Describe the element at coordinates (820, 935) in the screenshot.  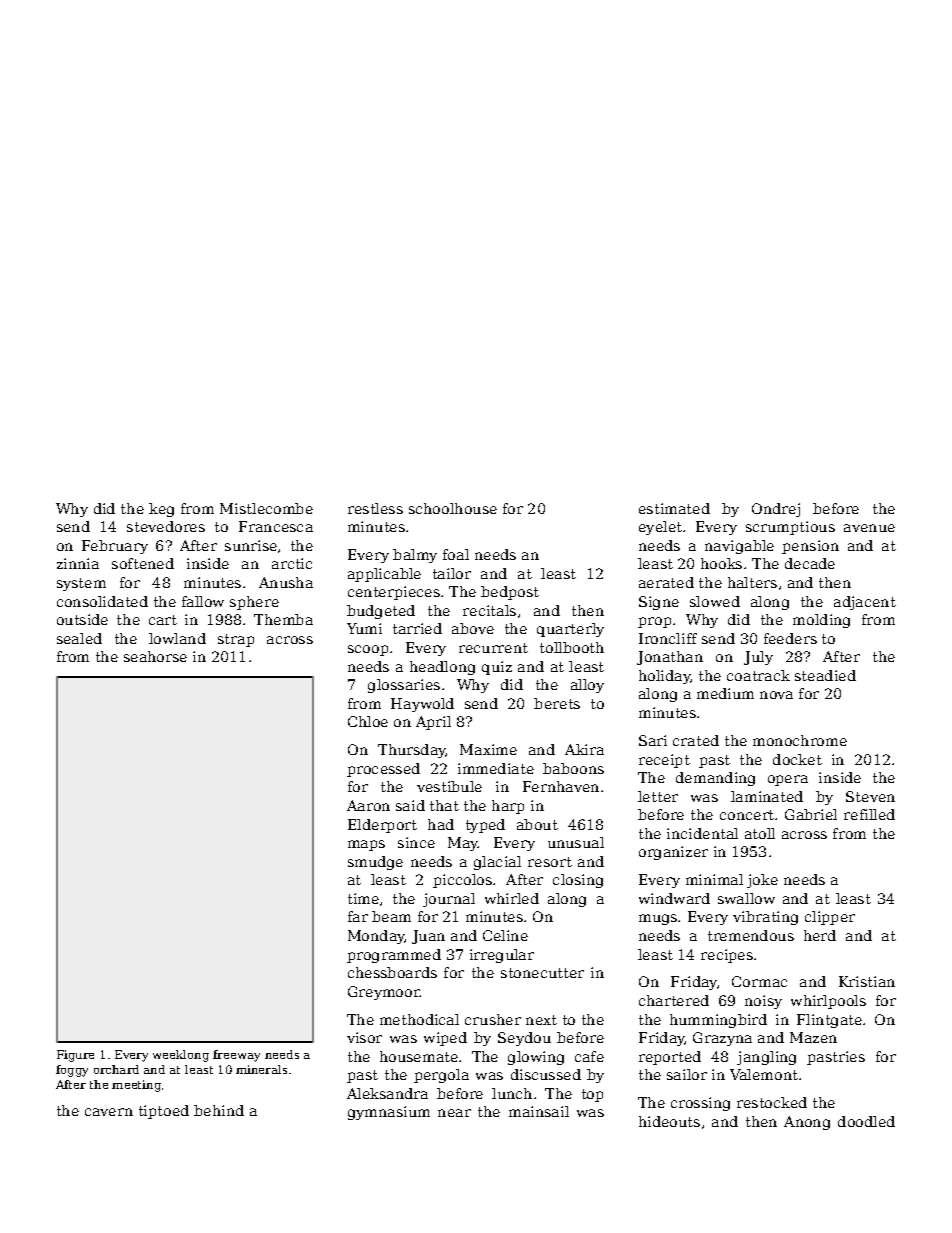
I see `herd` at that location.
